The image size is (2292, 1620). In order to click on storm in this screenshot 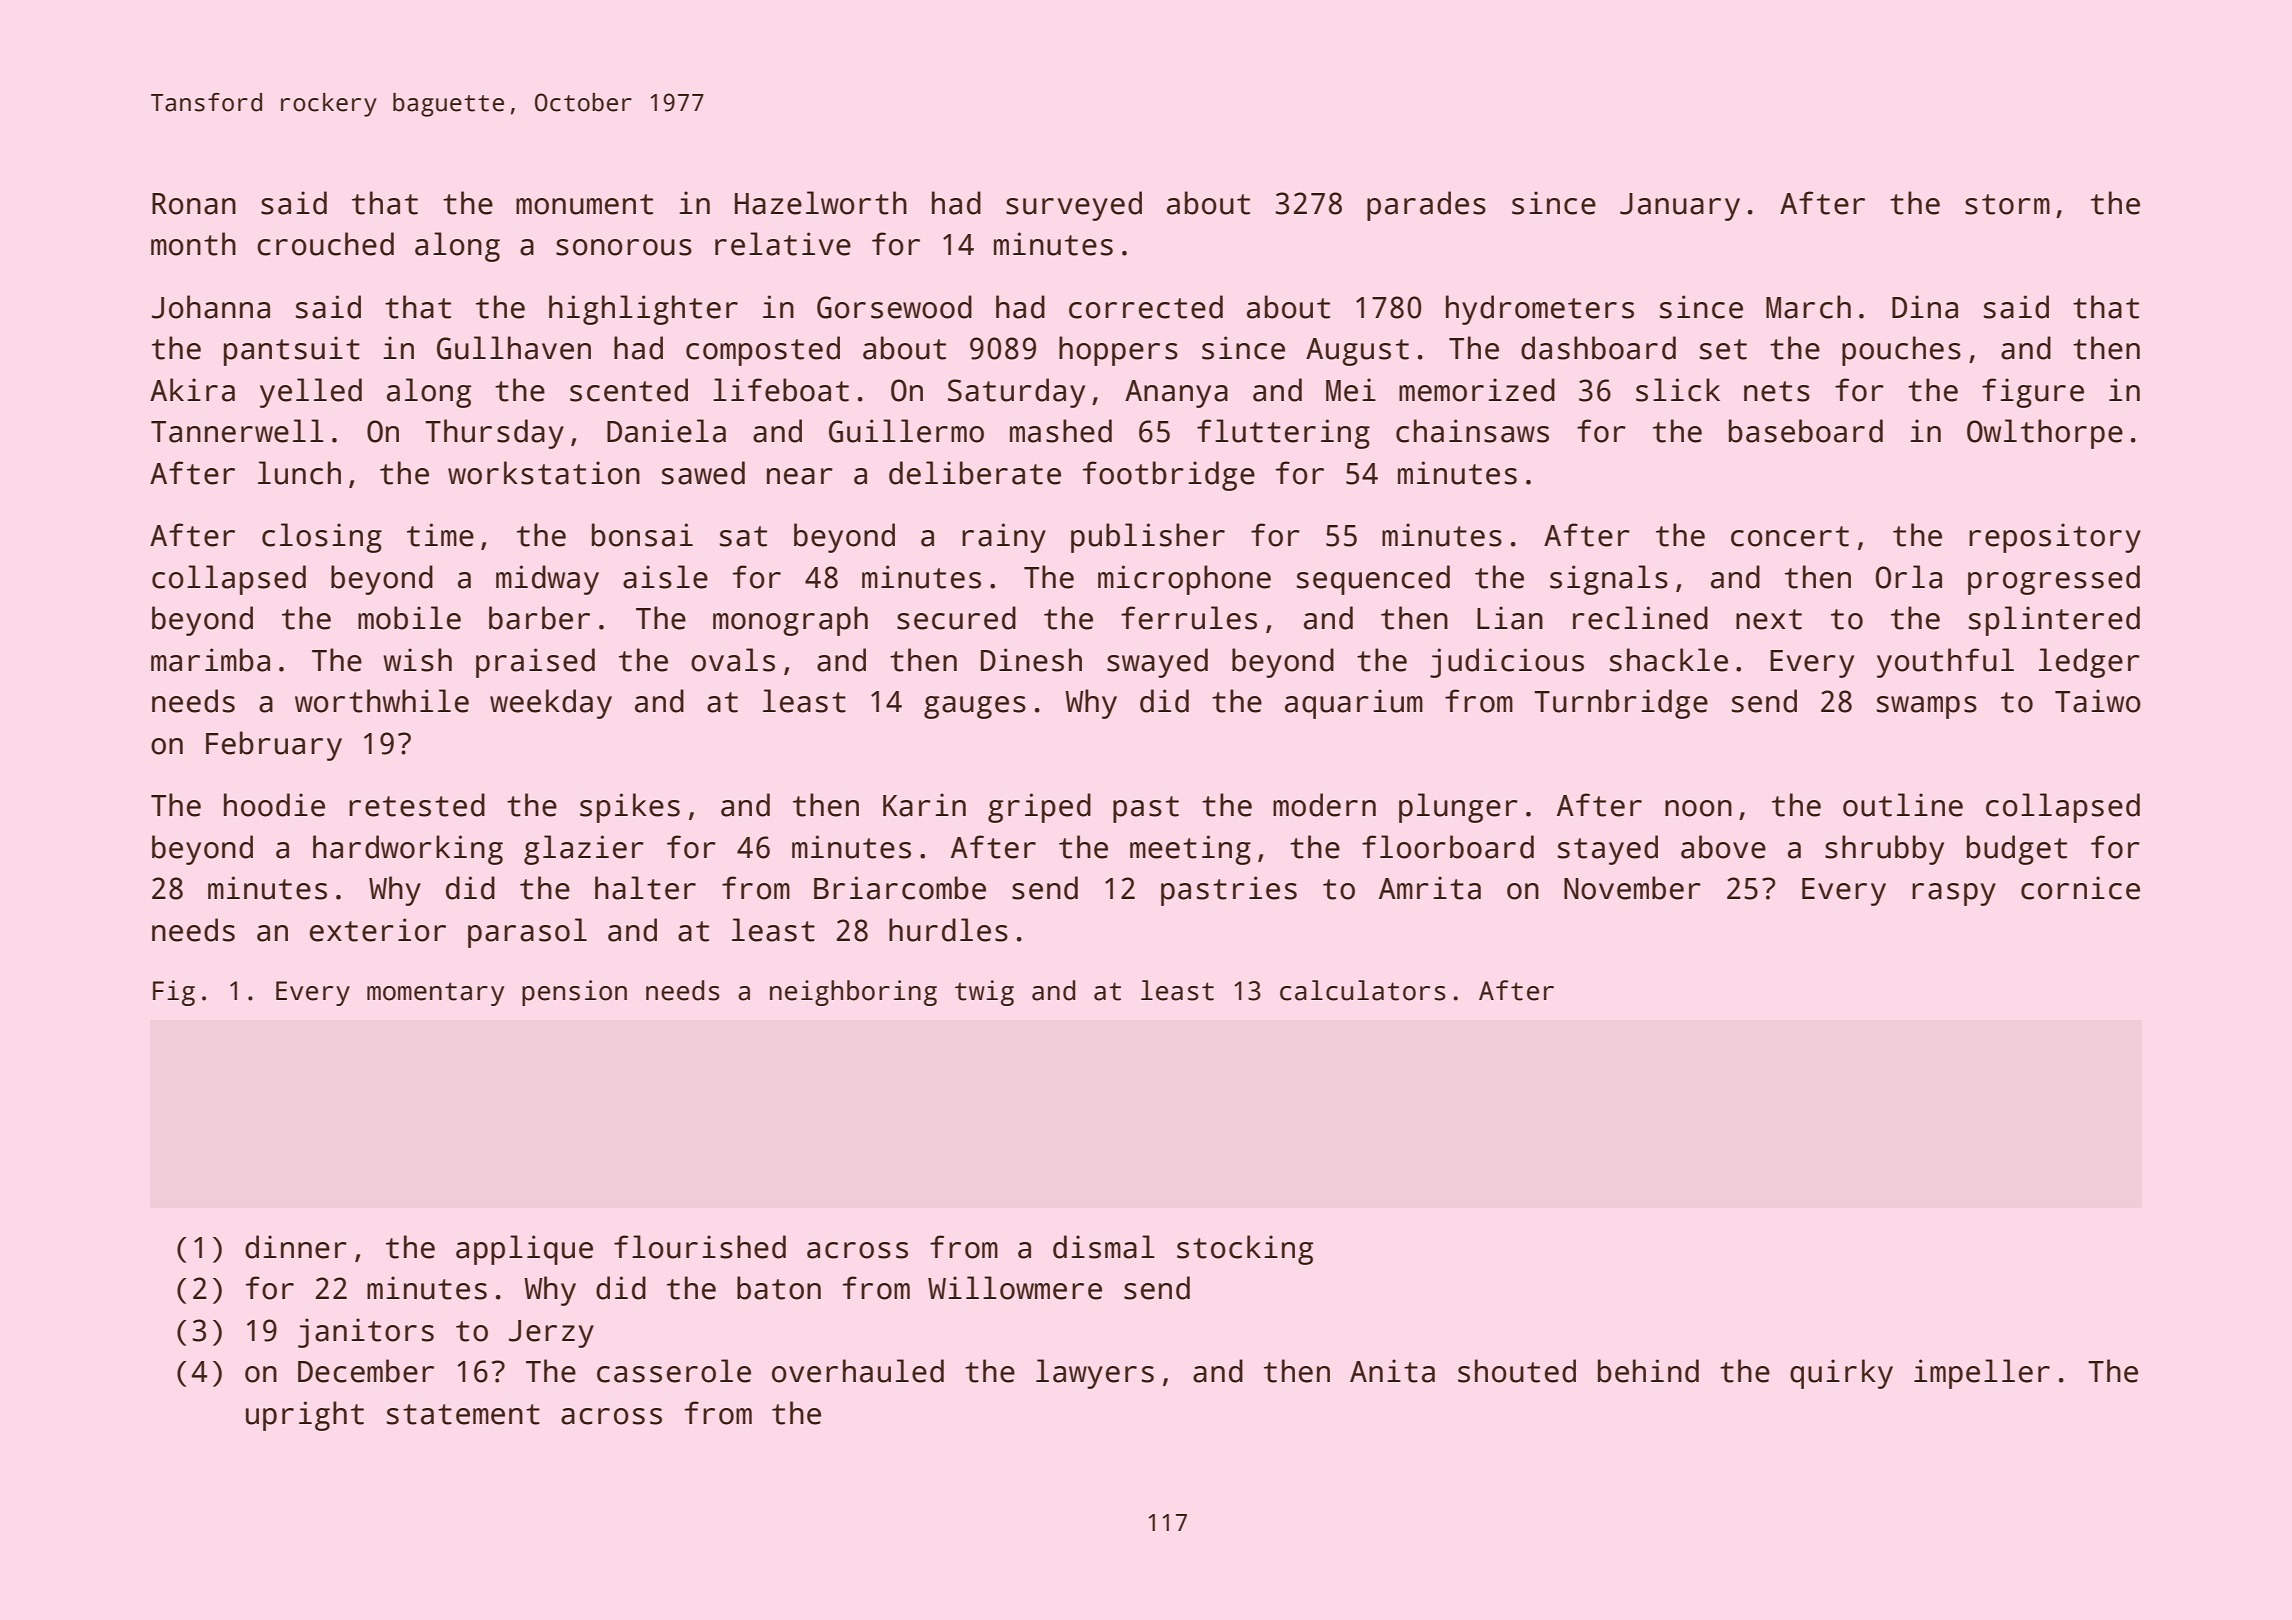, I will do `click(2007, 204)`.
